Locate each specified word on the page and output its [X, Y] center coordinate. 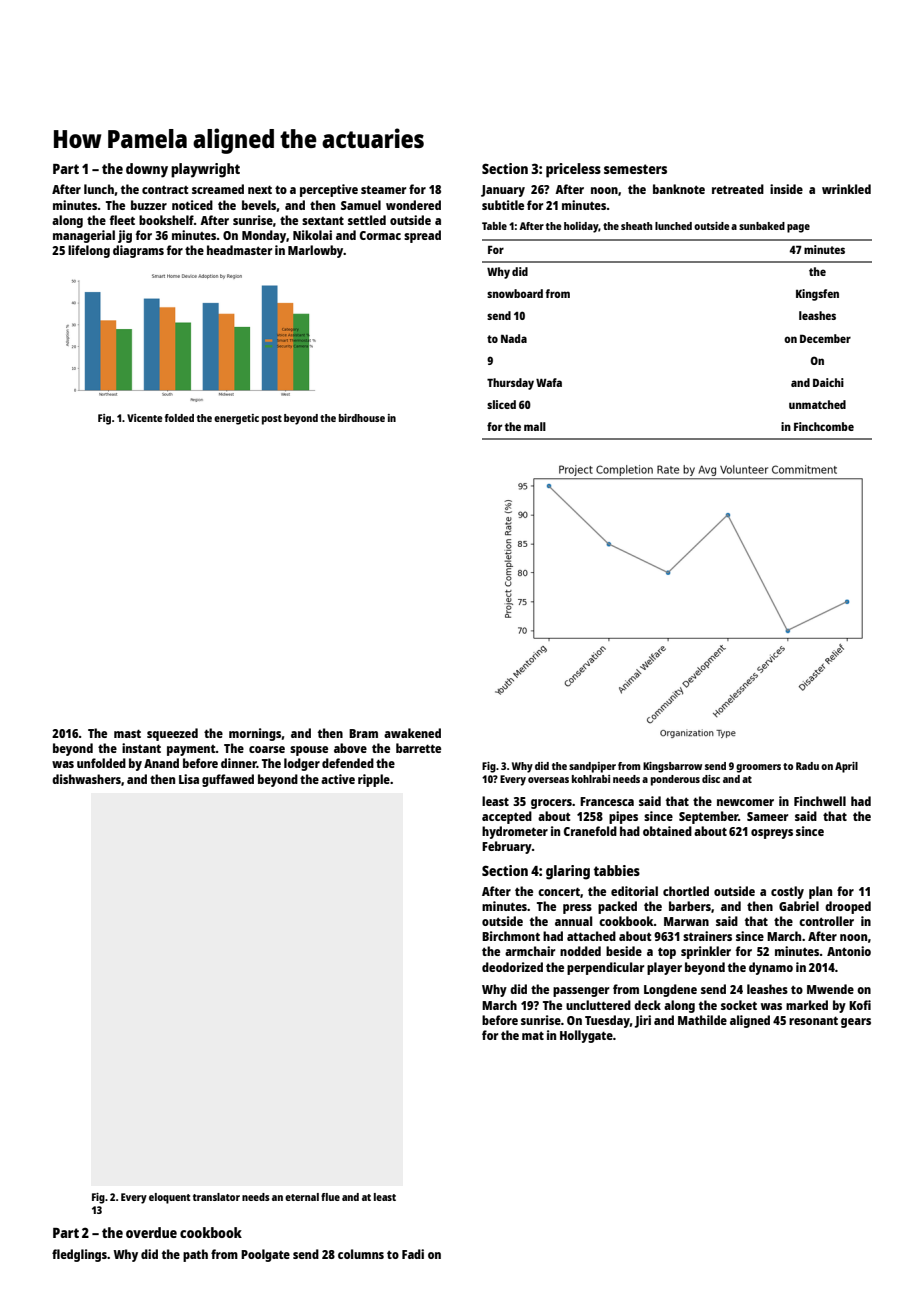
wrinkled [846, 189]
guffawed [228, 780]
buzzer [149, 205]
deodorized [512, 967]
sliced [501, 404]
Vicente [145, 418]
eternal [302, 1197]
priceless [573, 170]
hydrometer [515, 832]
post [272, 420]
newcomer [745, 802]
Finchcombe [824, 426]
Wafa [549, 382]
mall [535, 426]
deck [647, 1005]
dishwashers [86, 779]
